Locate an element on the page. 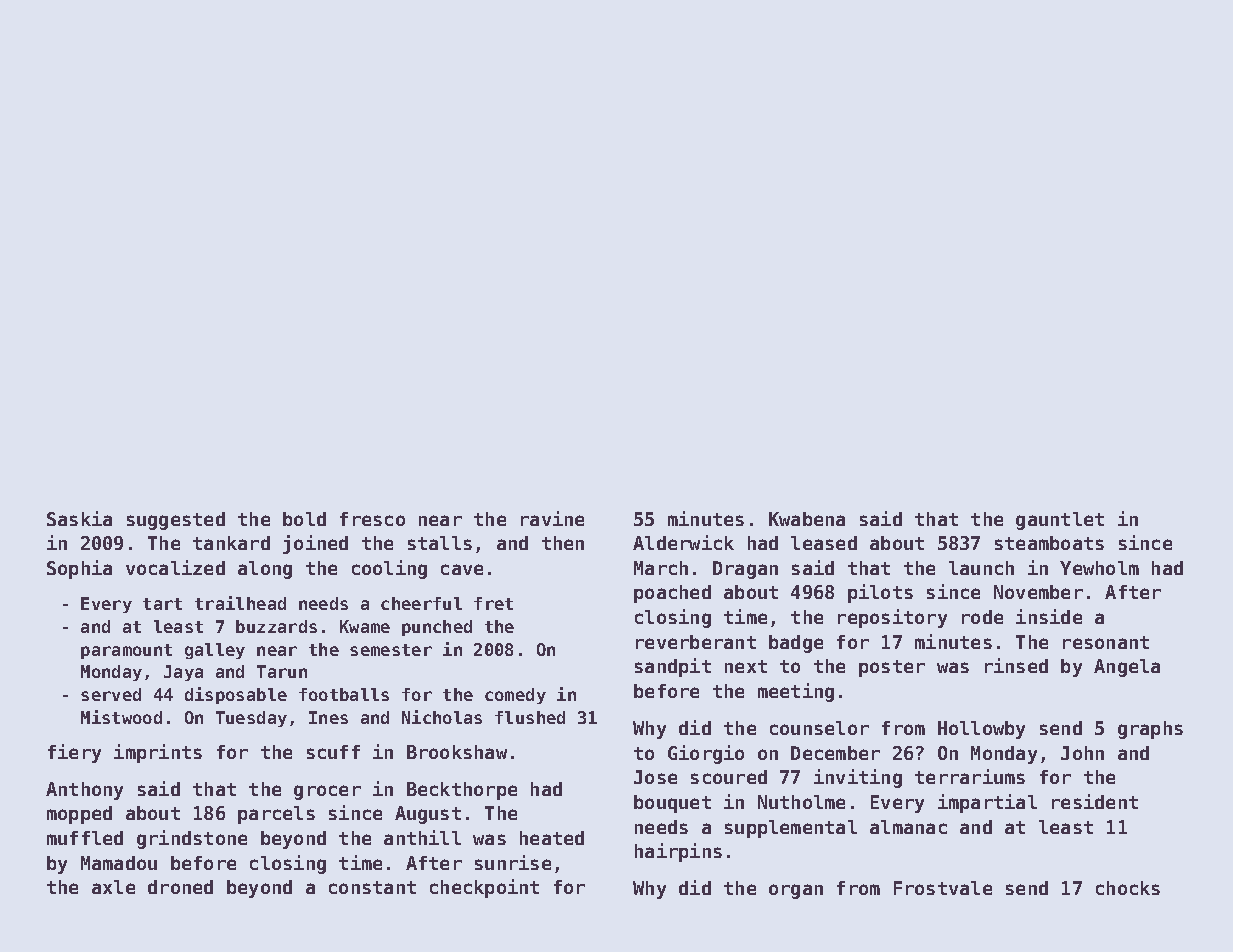 Image resolution: width=1233 pixels, height=952 pixels. fresco is located at coordinates (372, 519).
